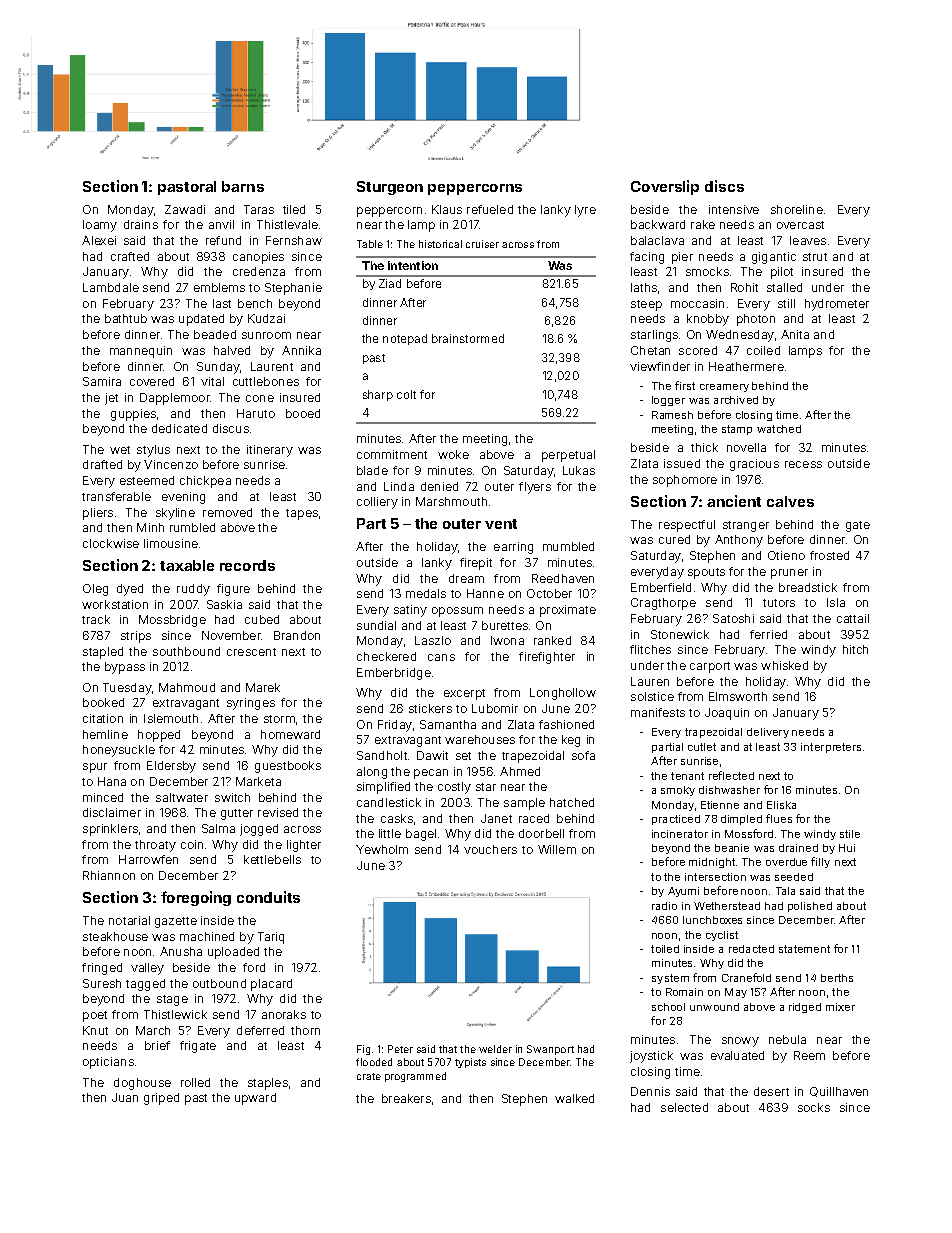  I want to click on cruiser, so click(482, 244).
